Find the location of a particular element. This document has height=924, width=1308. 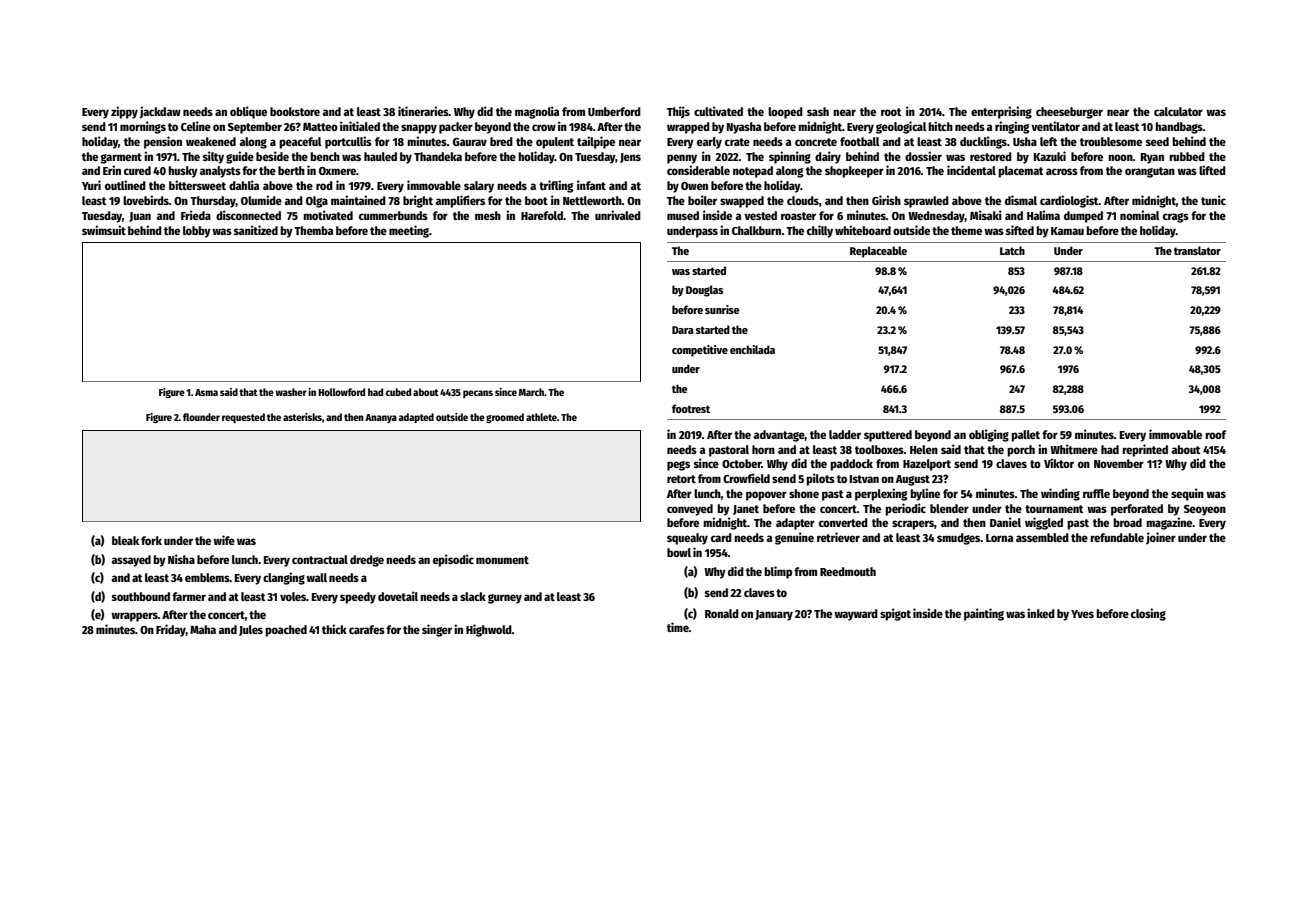

pallet is located at coordinates (1025, 436).
